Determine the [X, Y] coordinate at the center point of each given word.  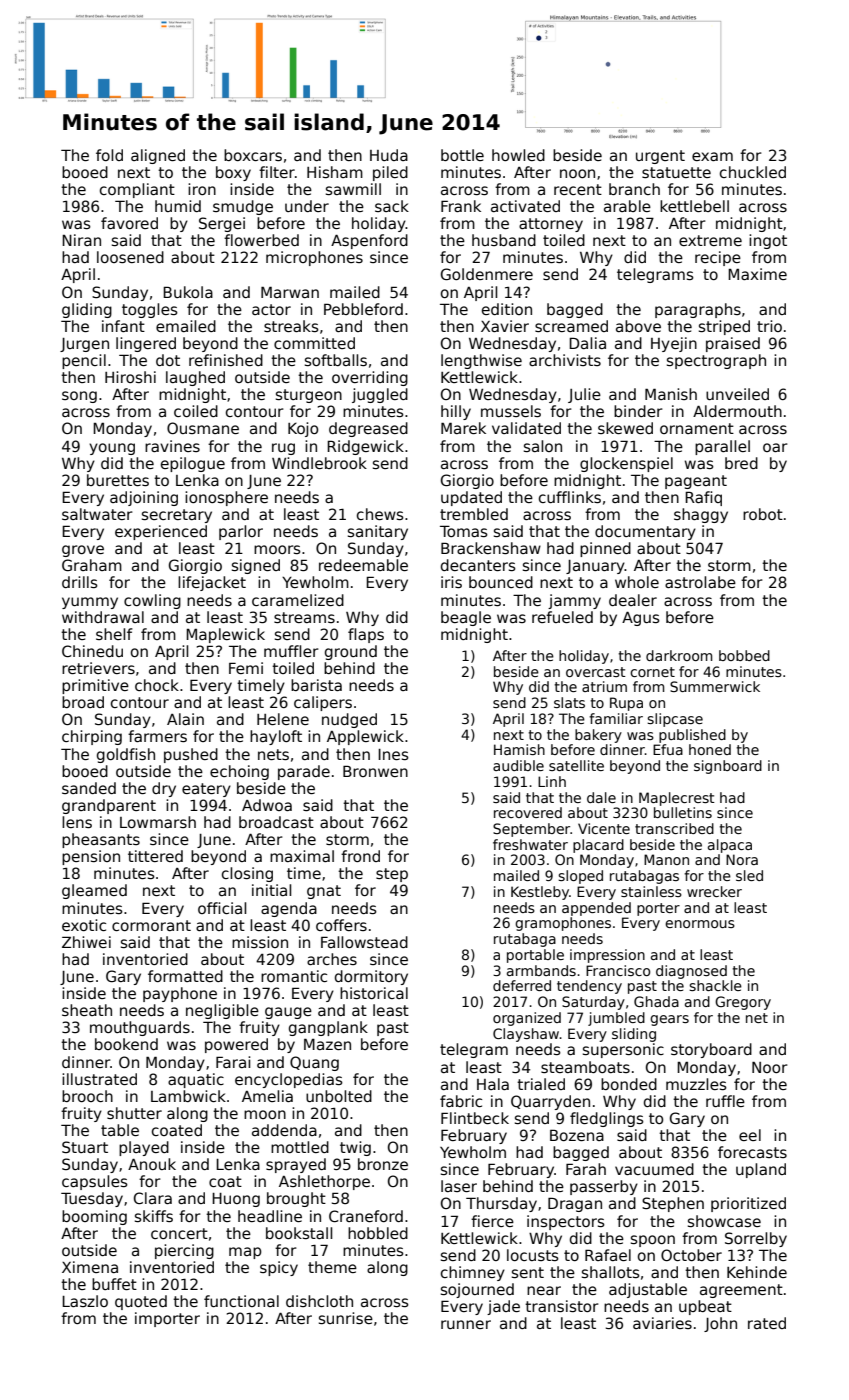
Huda [389, 155]
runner [466, 1324]
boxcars [253, 155]
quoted [141, 1302]
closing [247, 874]
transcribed [674, 828]
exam [712, 156]
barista [316, 685]
